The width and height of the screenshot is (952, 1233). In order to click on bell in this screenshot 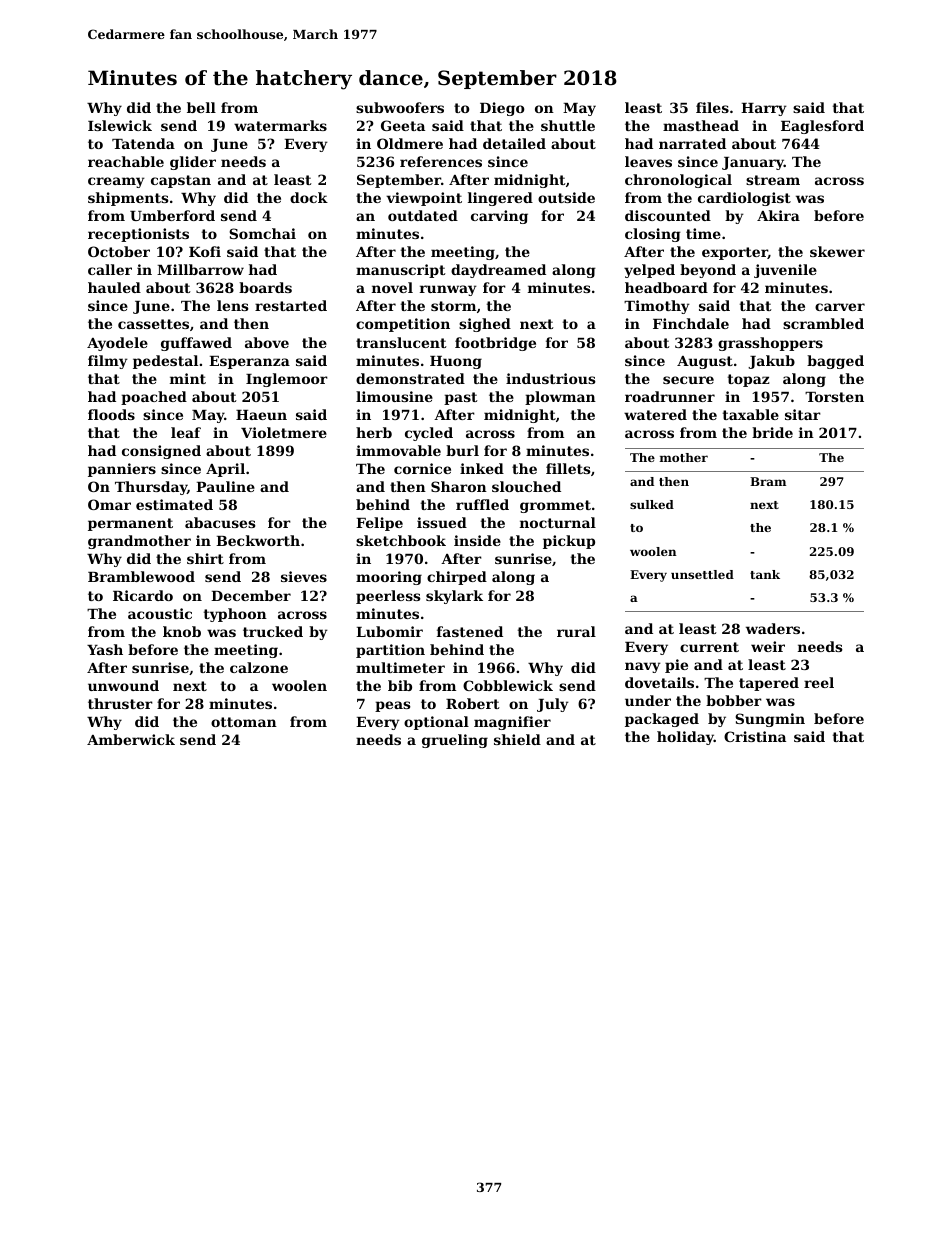, I will do `click(201, 107)`.
